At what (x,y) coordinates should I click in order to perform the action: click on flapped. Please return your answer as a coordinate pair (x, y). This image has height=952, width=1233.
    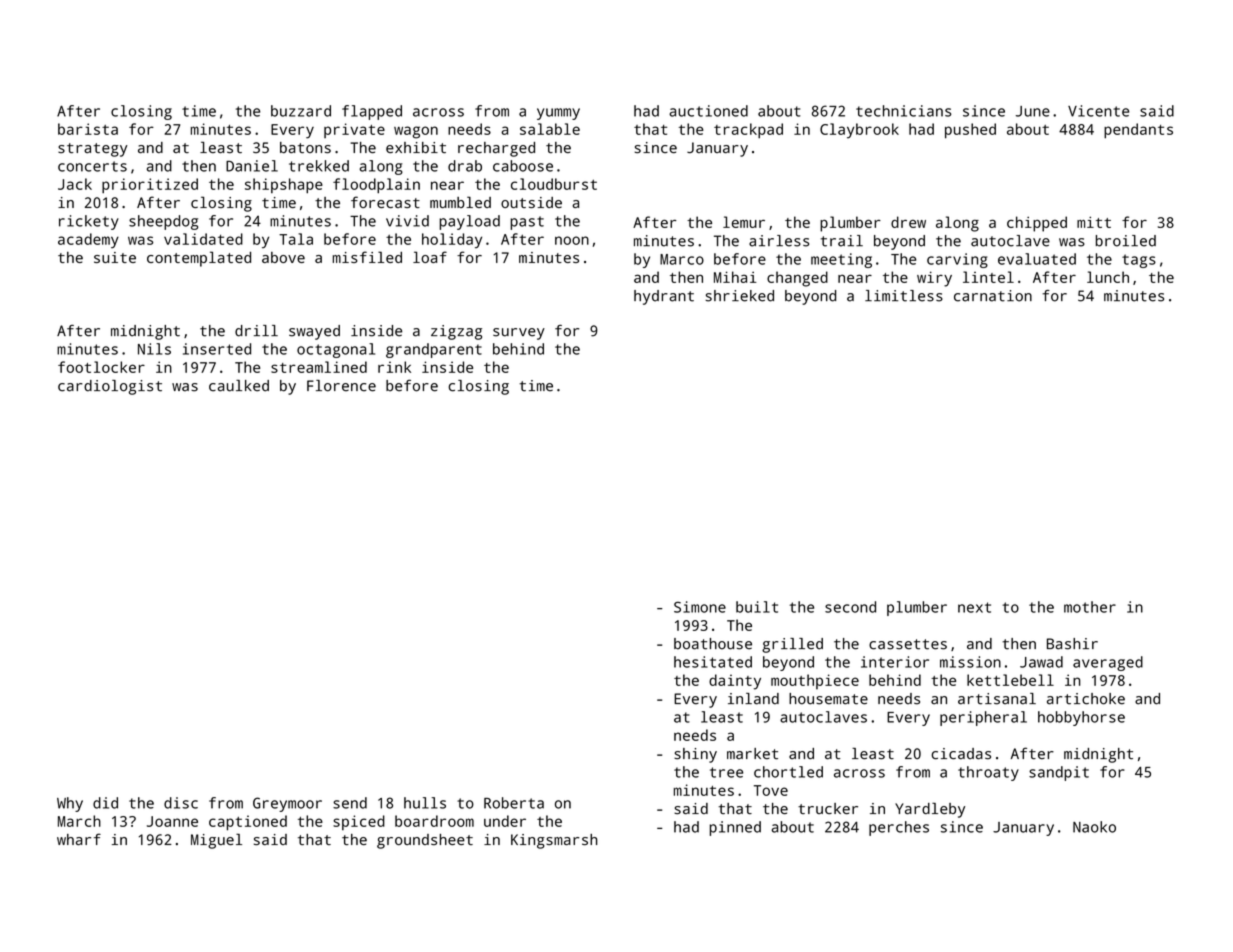
    Looking at the image, I should click on (372, 112).
